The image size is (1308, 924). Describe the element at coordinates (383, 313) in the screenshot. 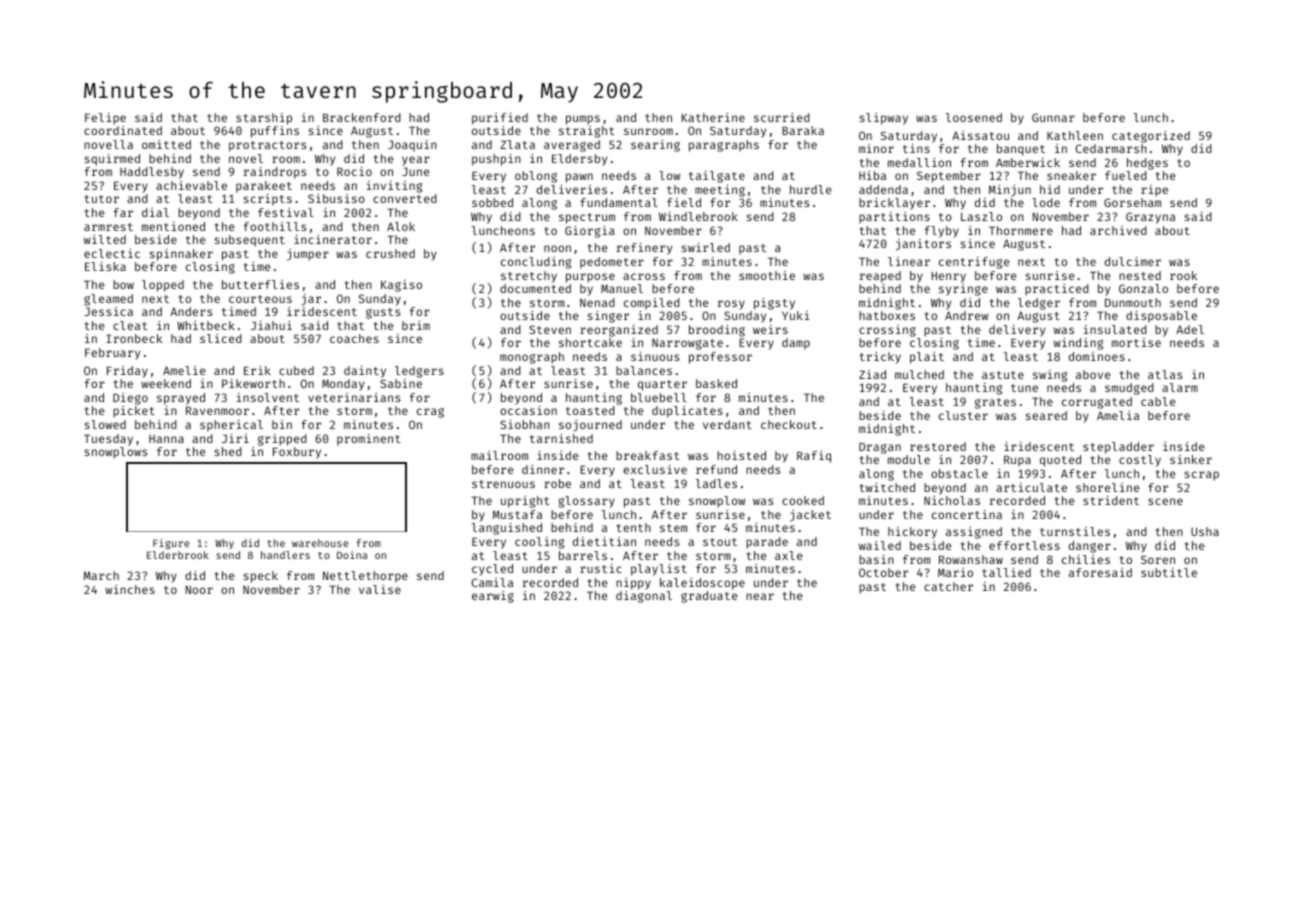

I see `gusts` at that location.
